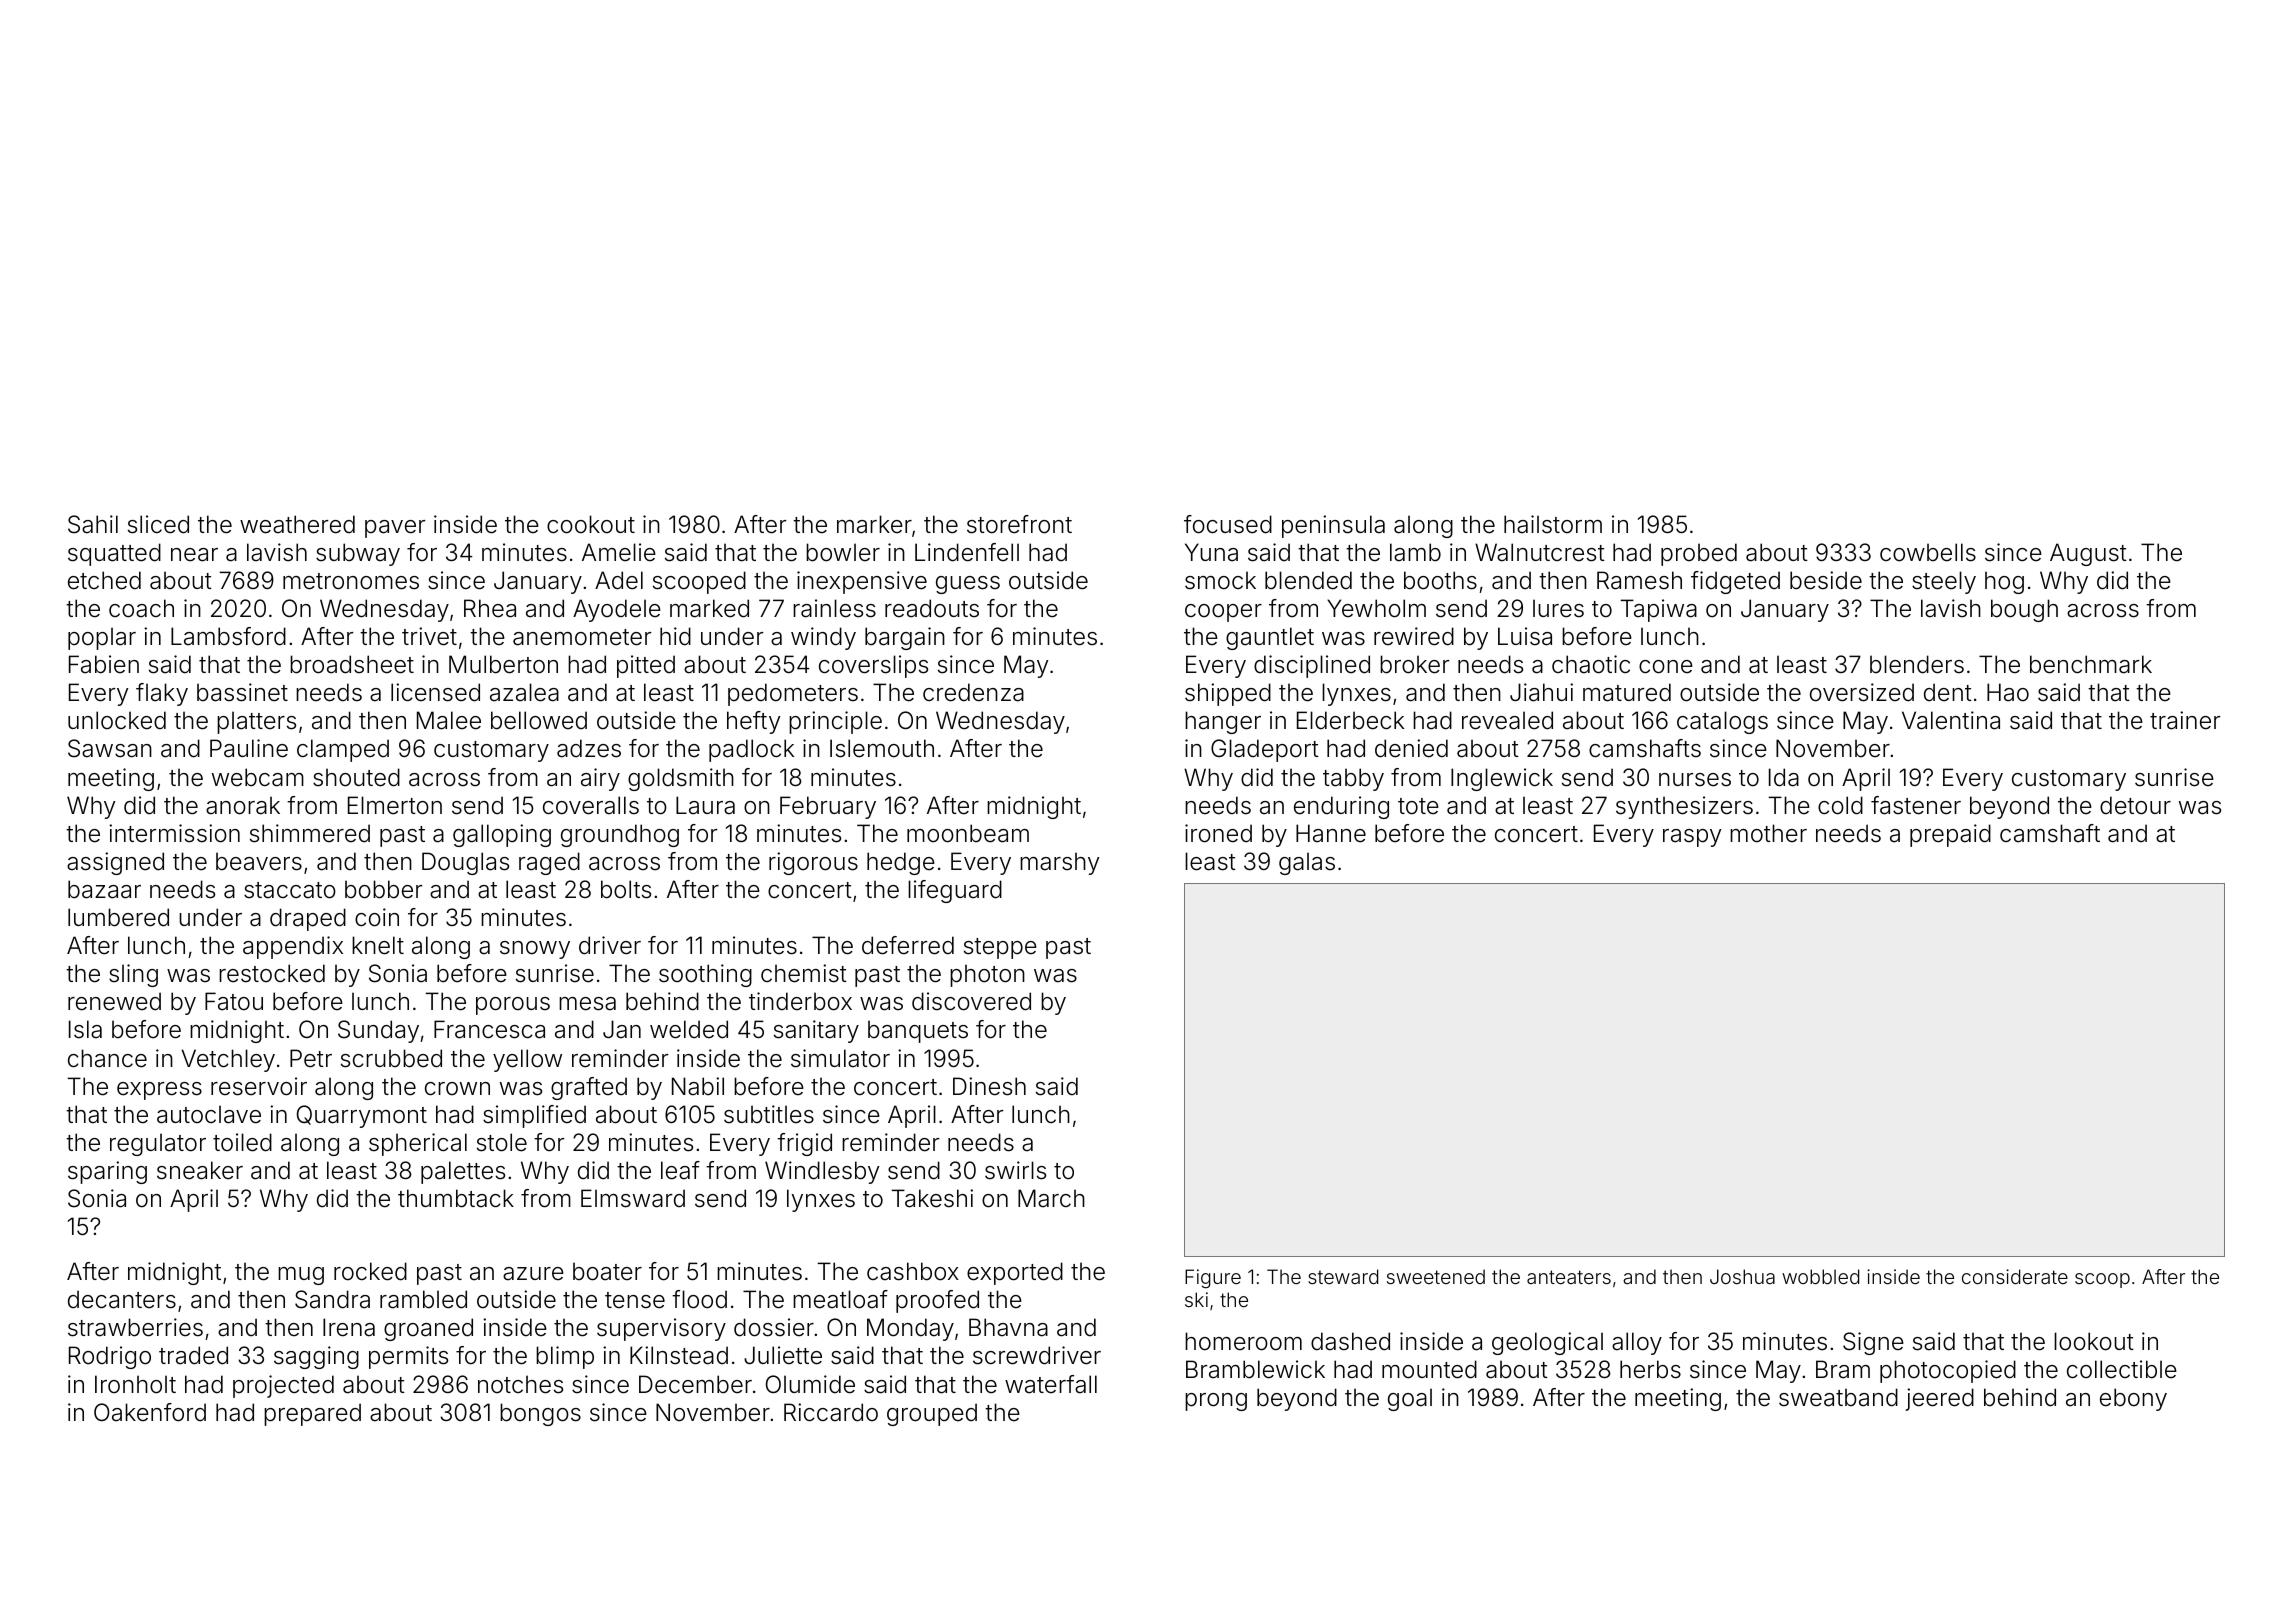 This screenshot has height=1620, width=2292. I want to click on grouped, so click(932, 1414).
